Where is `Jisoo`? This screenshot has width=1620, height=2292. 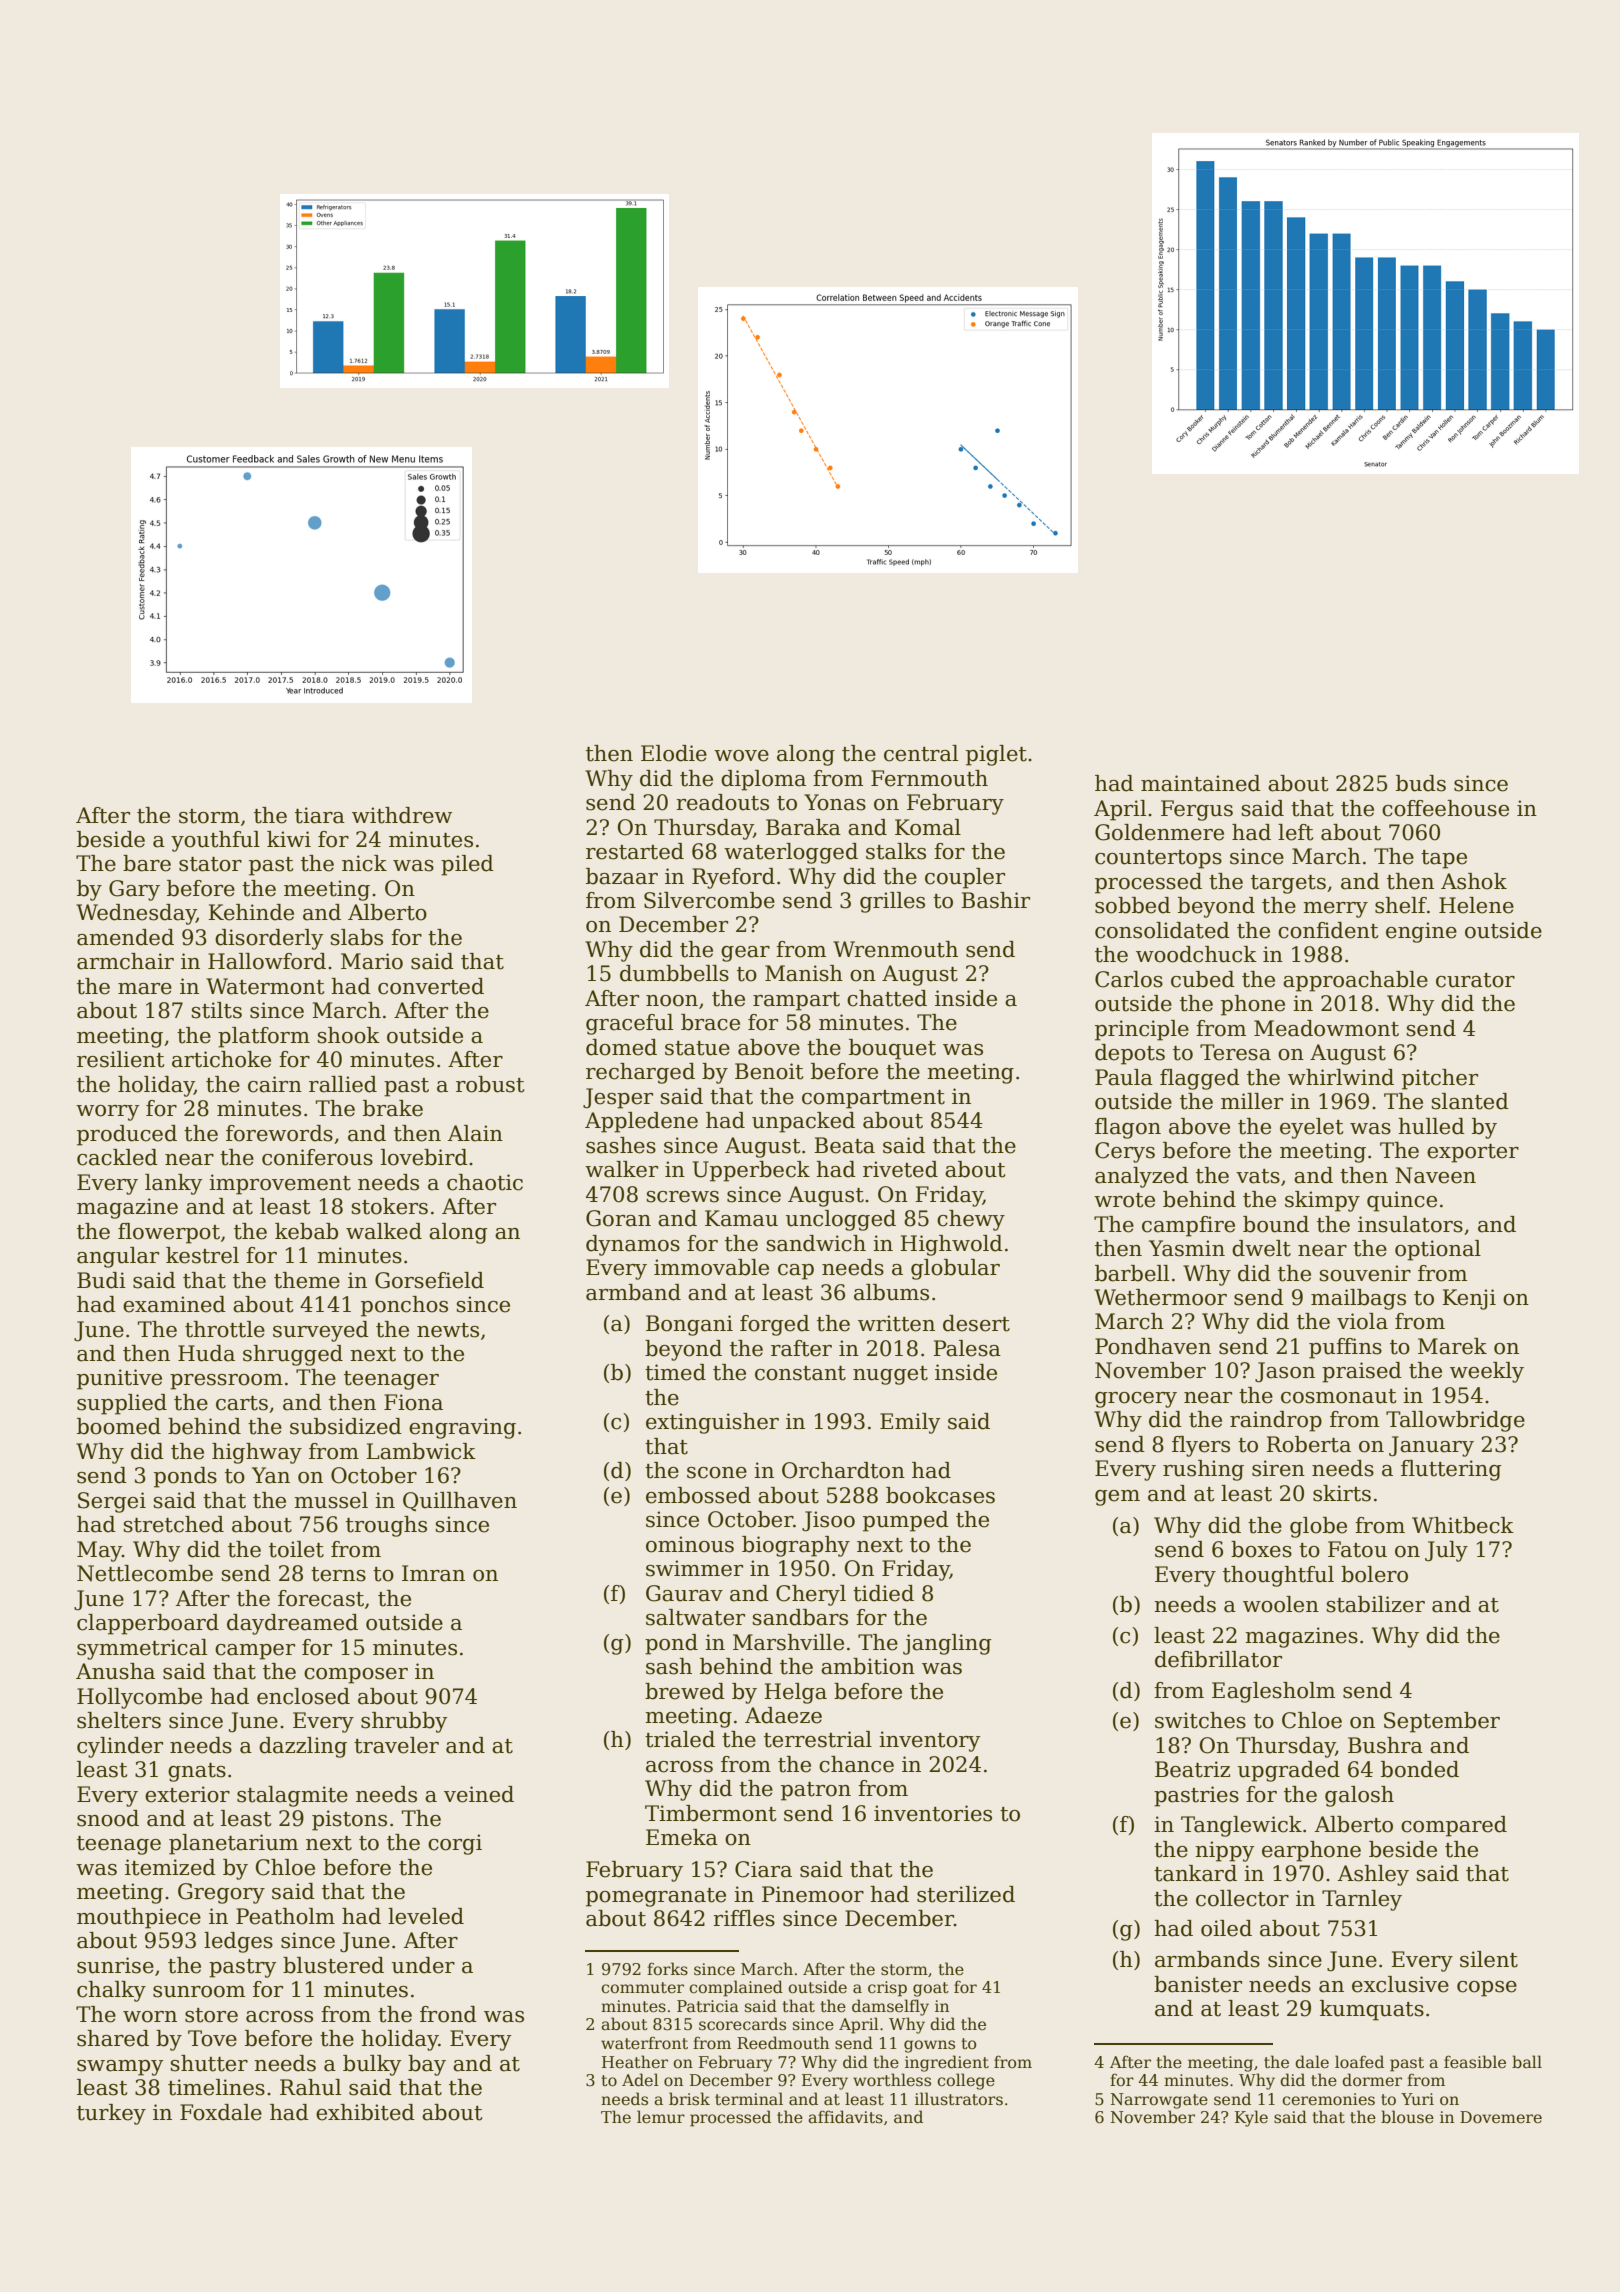 Jisoo is located at coordinates (828, 1521).
